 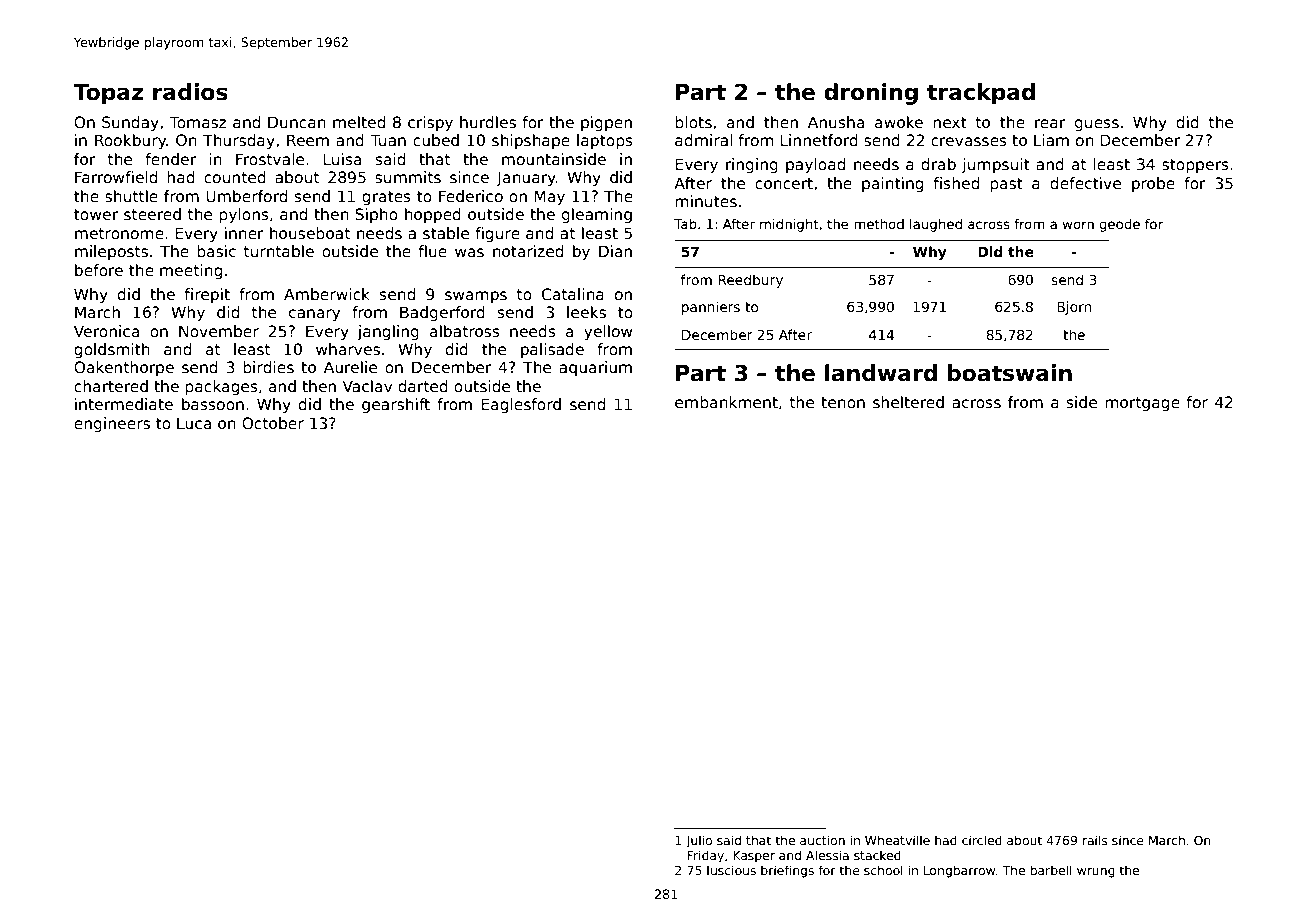 What do you see at coordinates (871, 94) in the page?
I see `droning` at bounding box center [871, 94].
